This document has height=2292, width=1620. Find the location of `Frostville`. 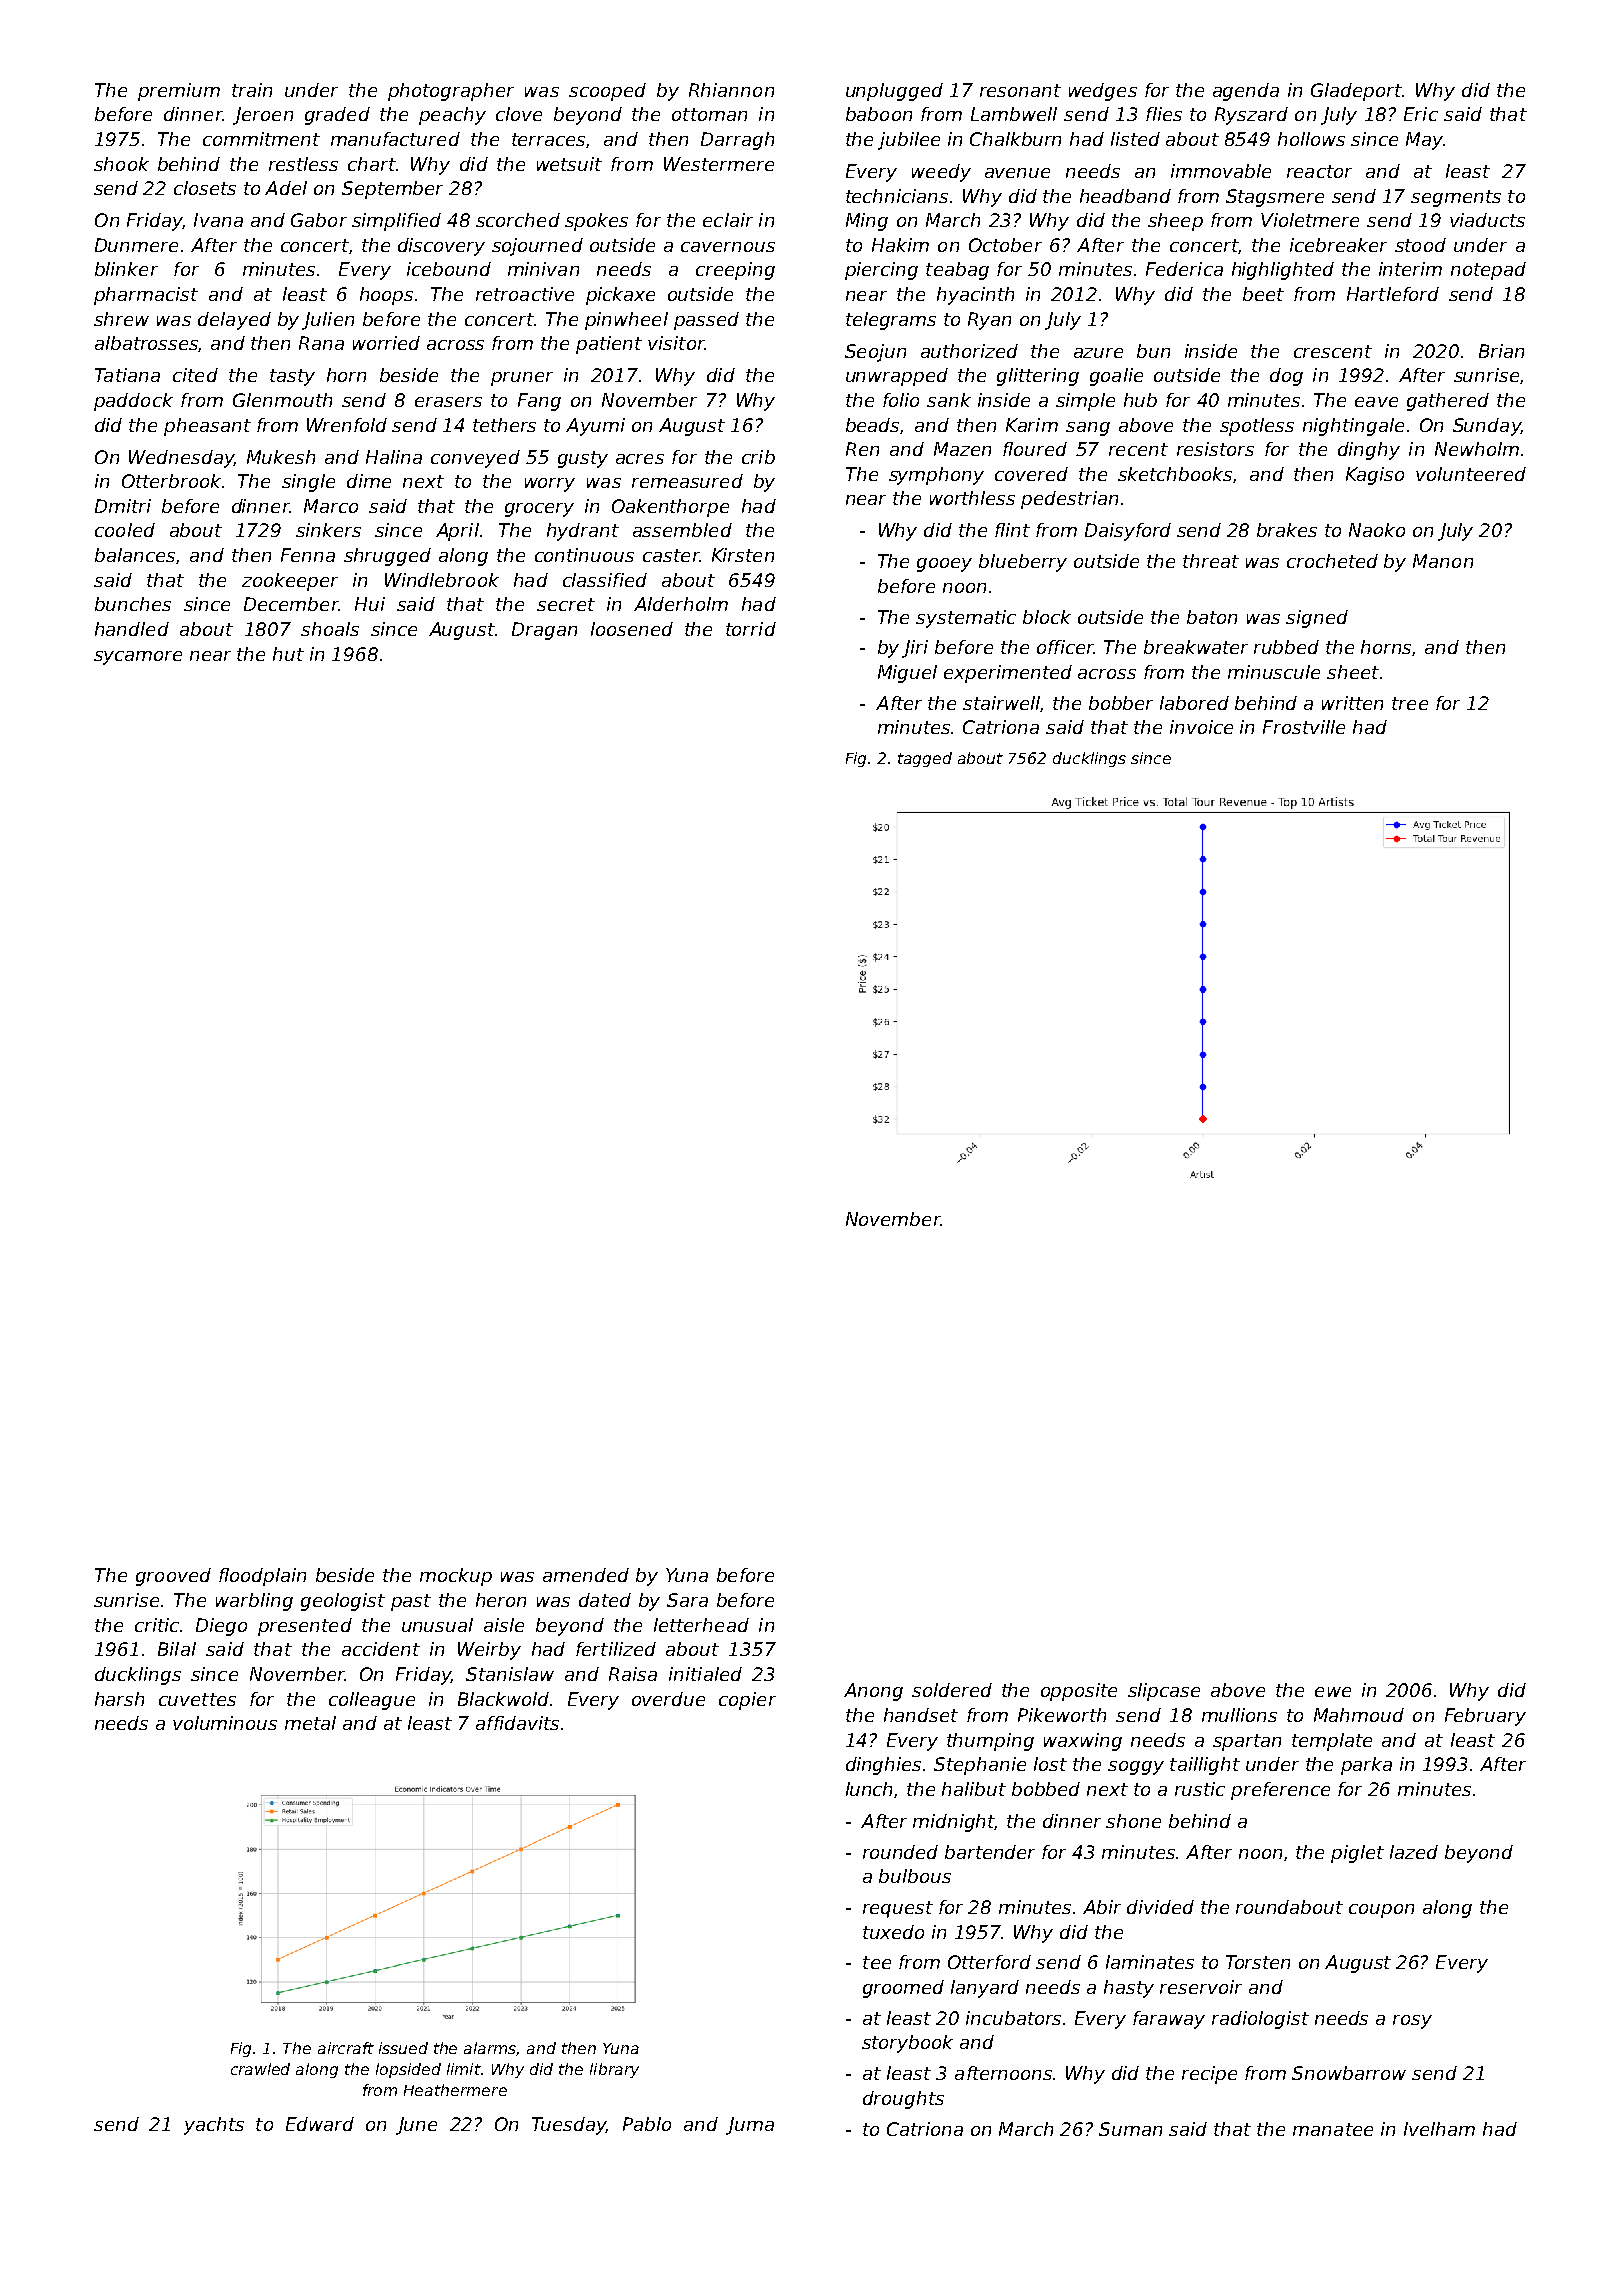

Frostville is located at coordinates (1304, 727).
